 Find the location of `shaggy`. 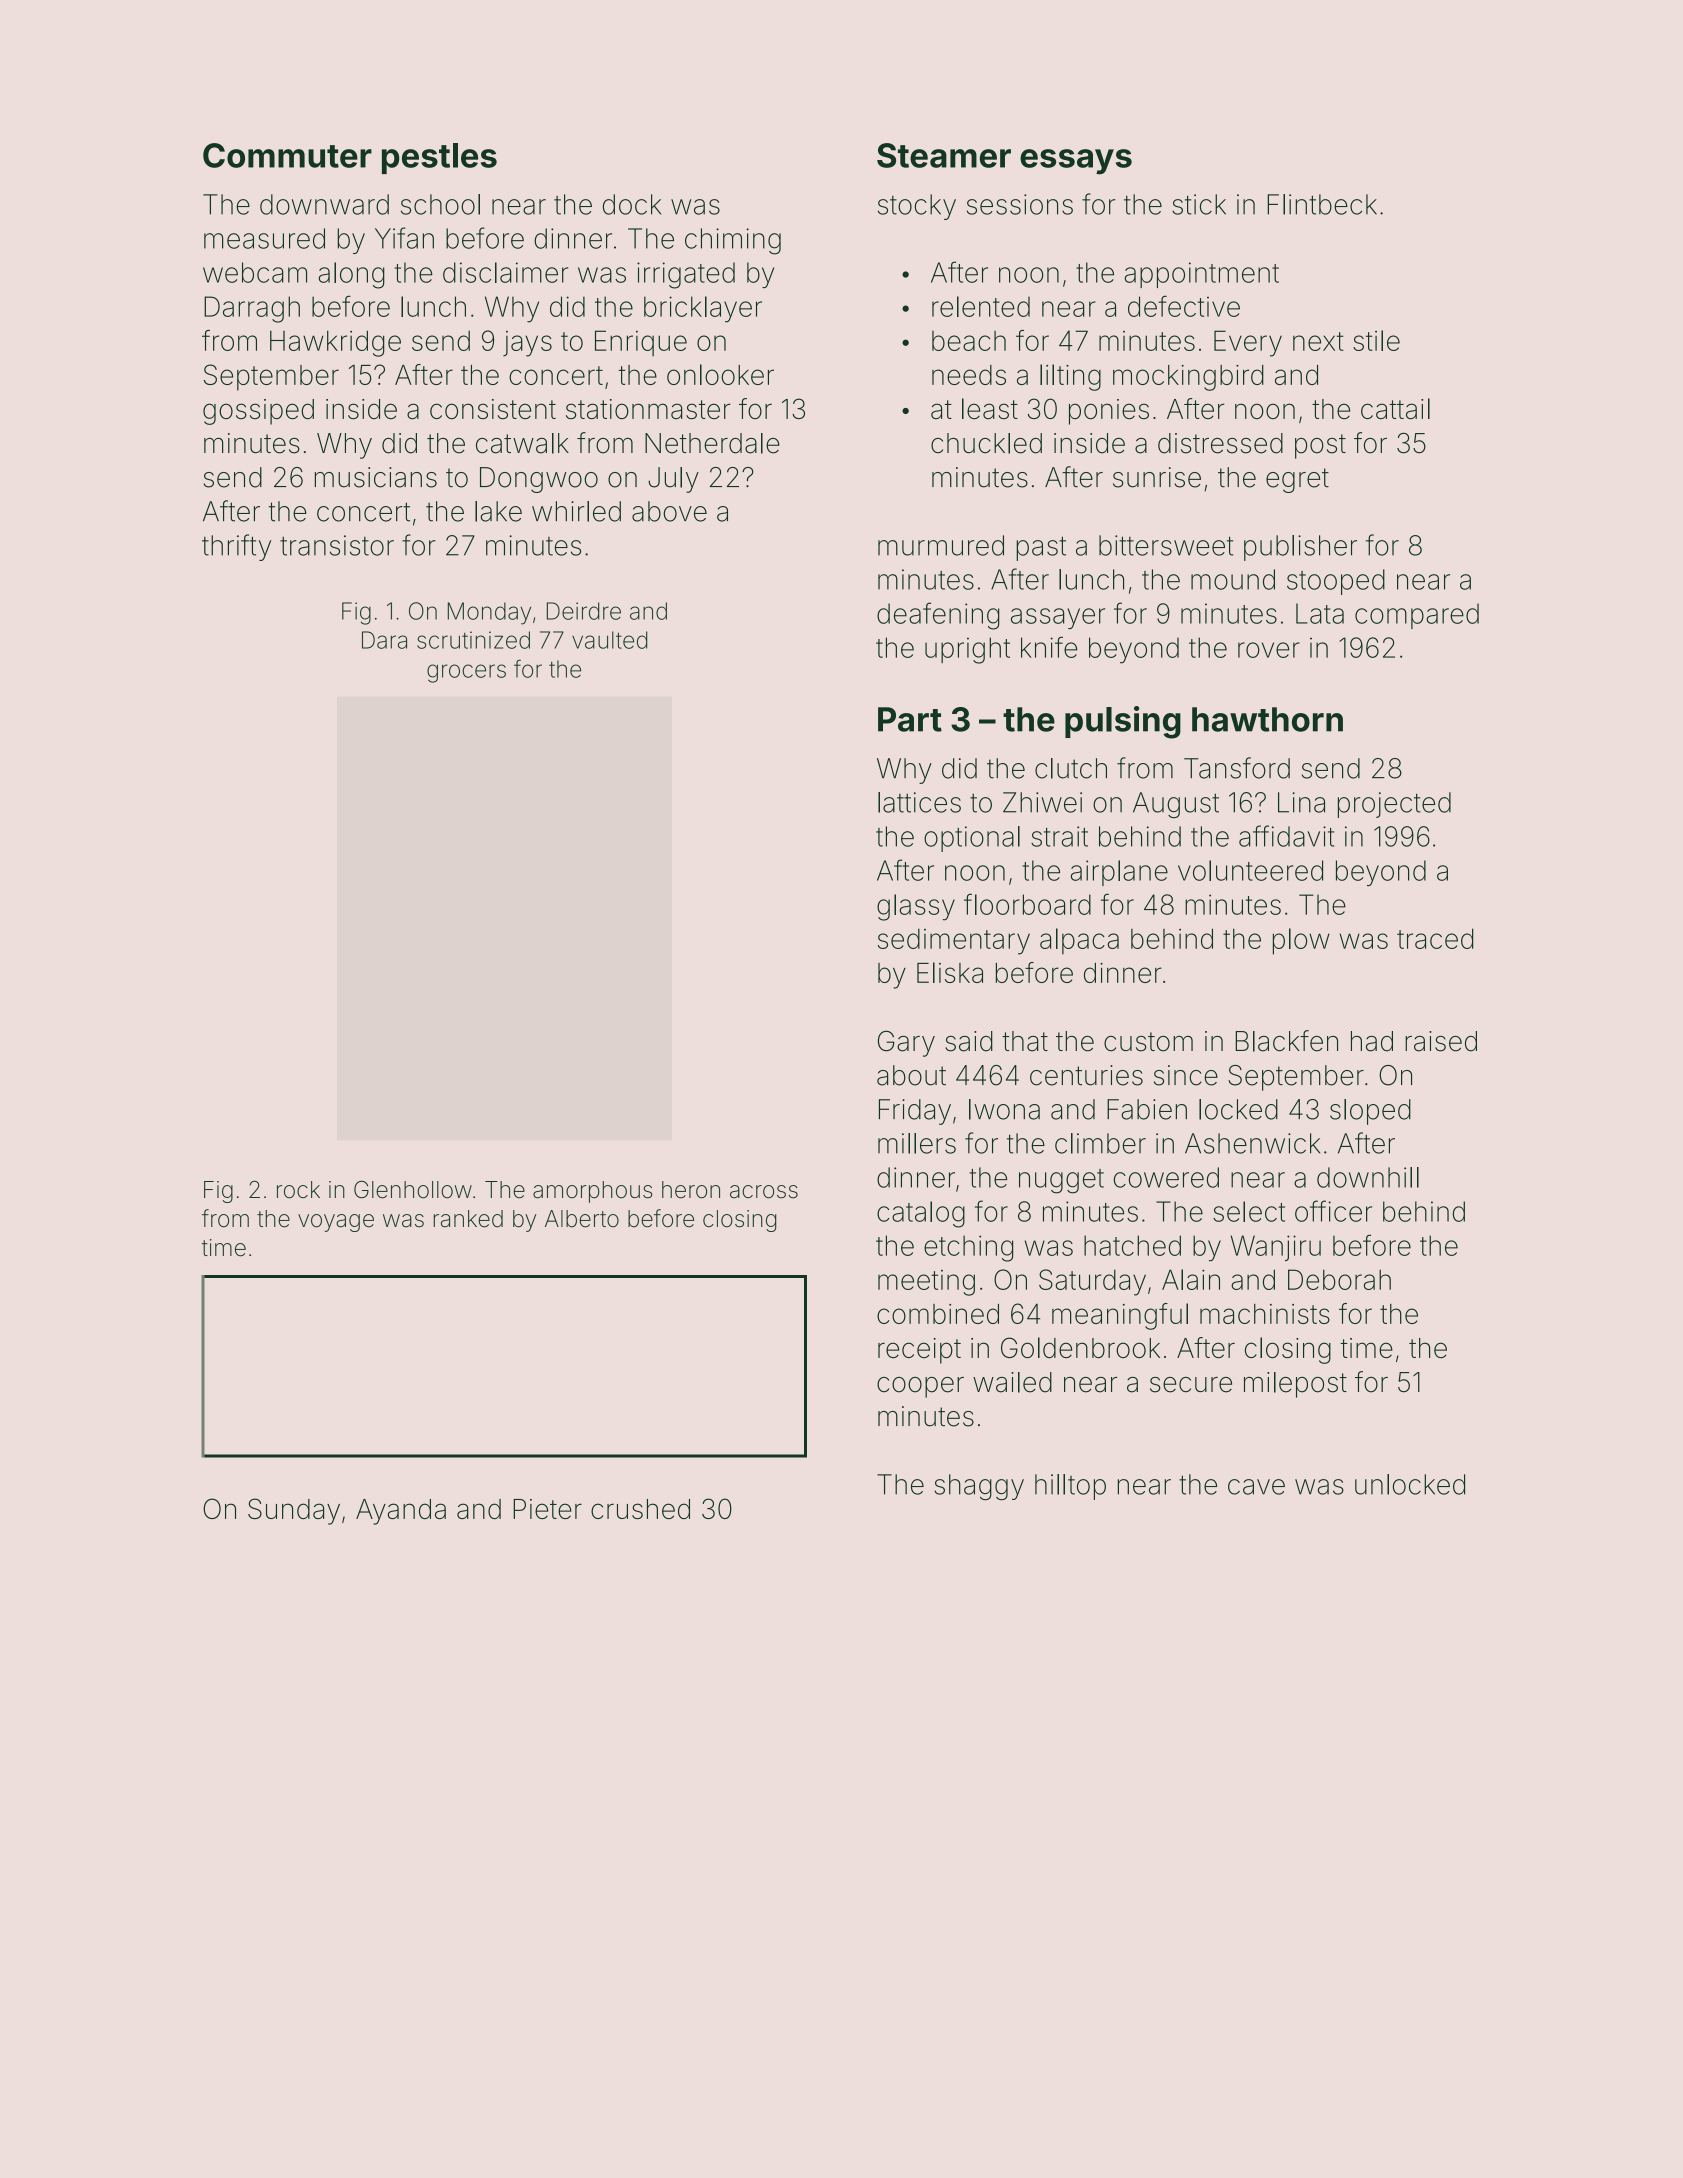

shaggy is located at coordinates (979, 1487).
